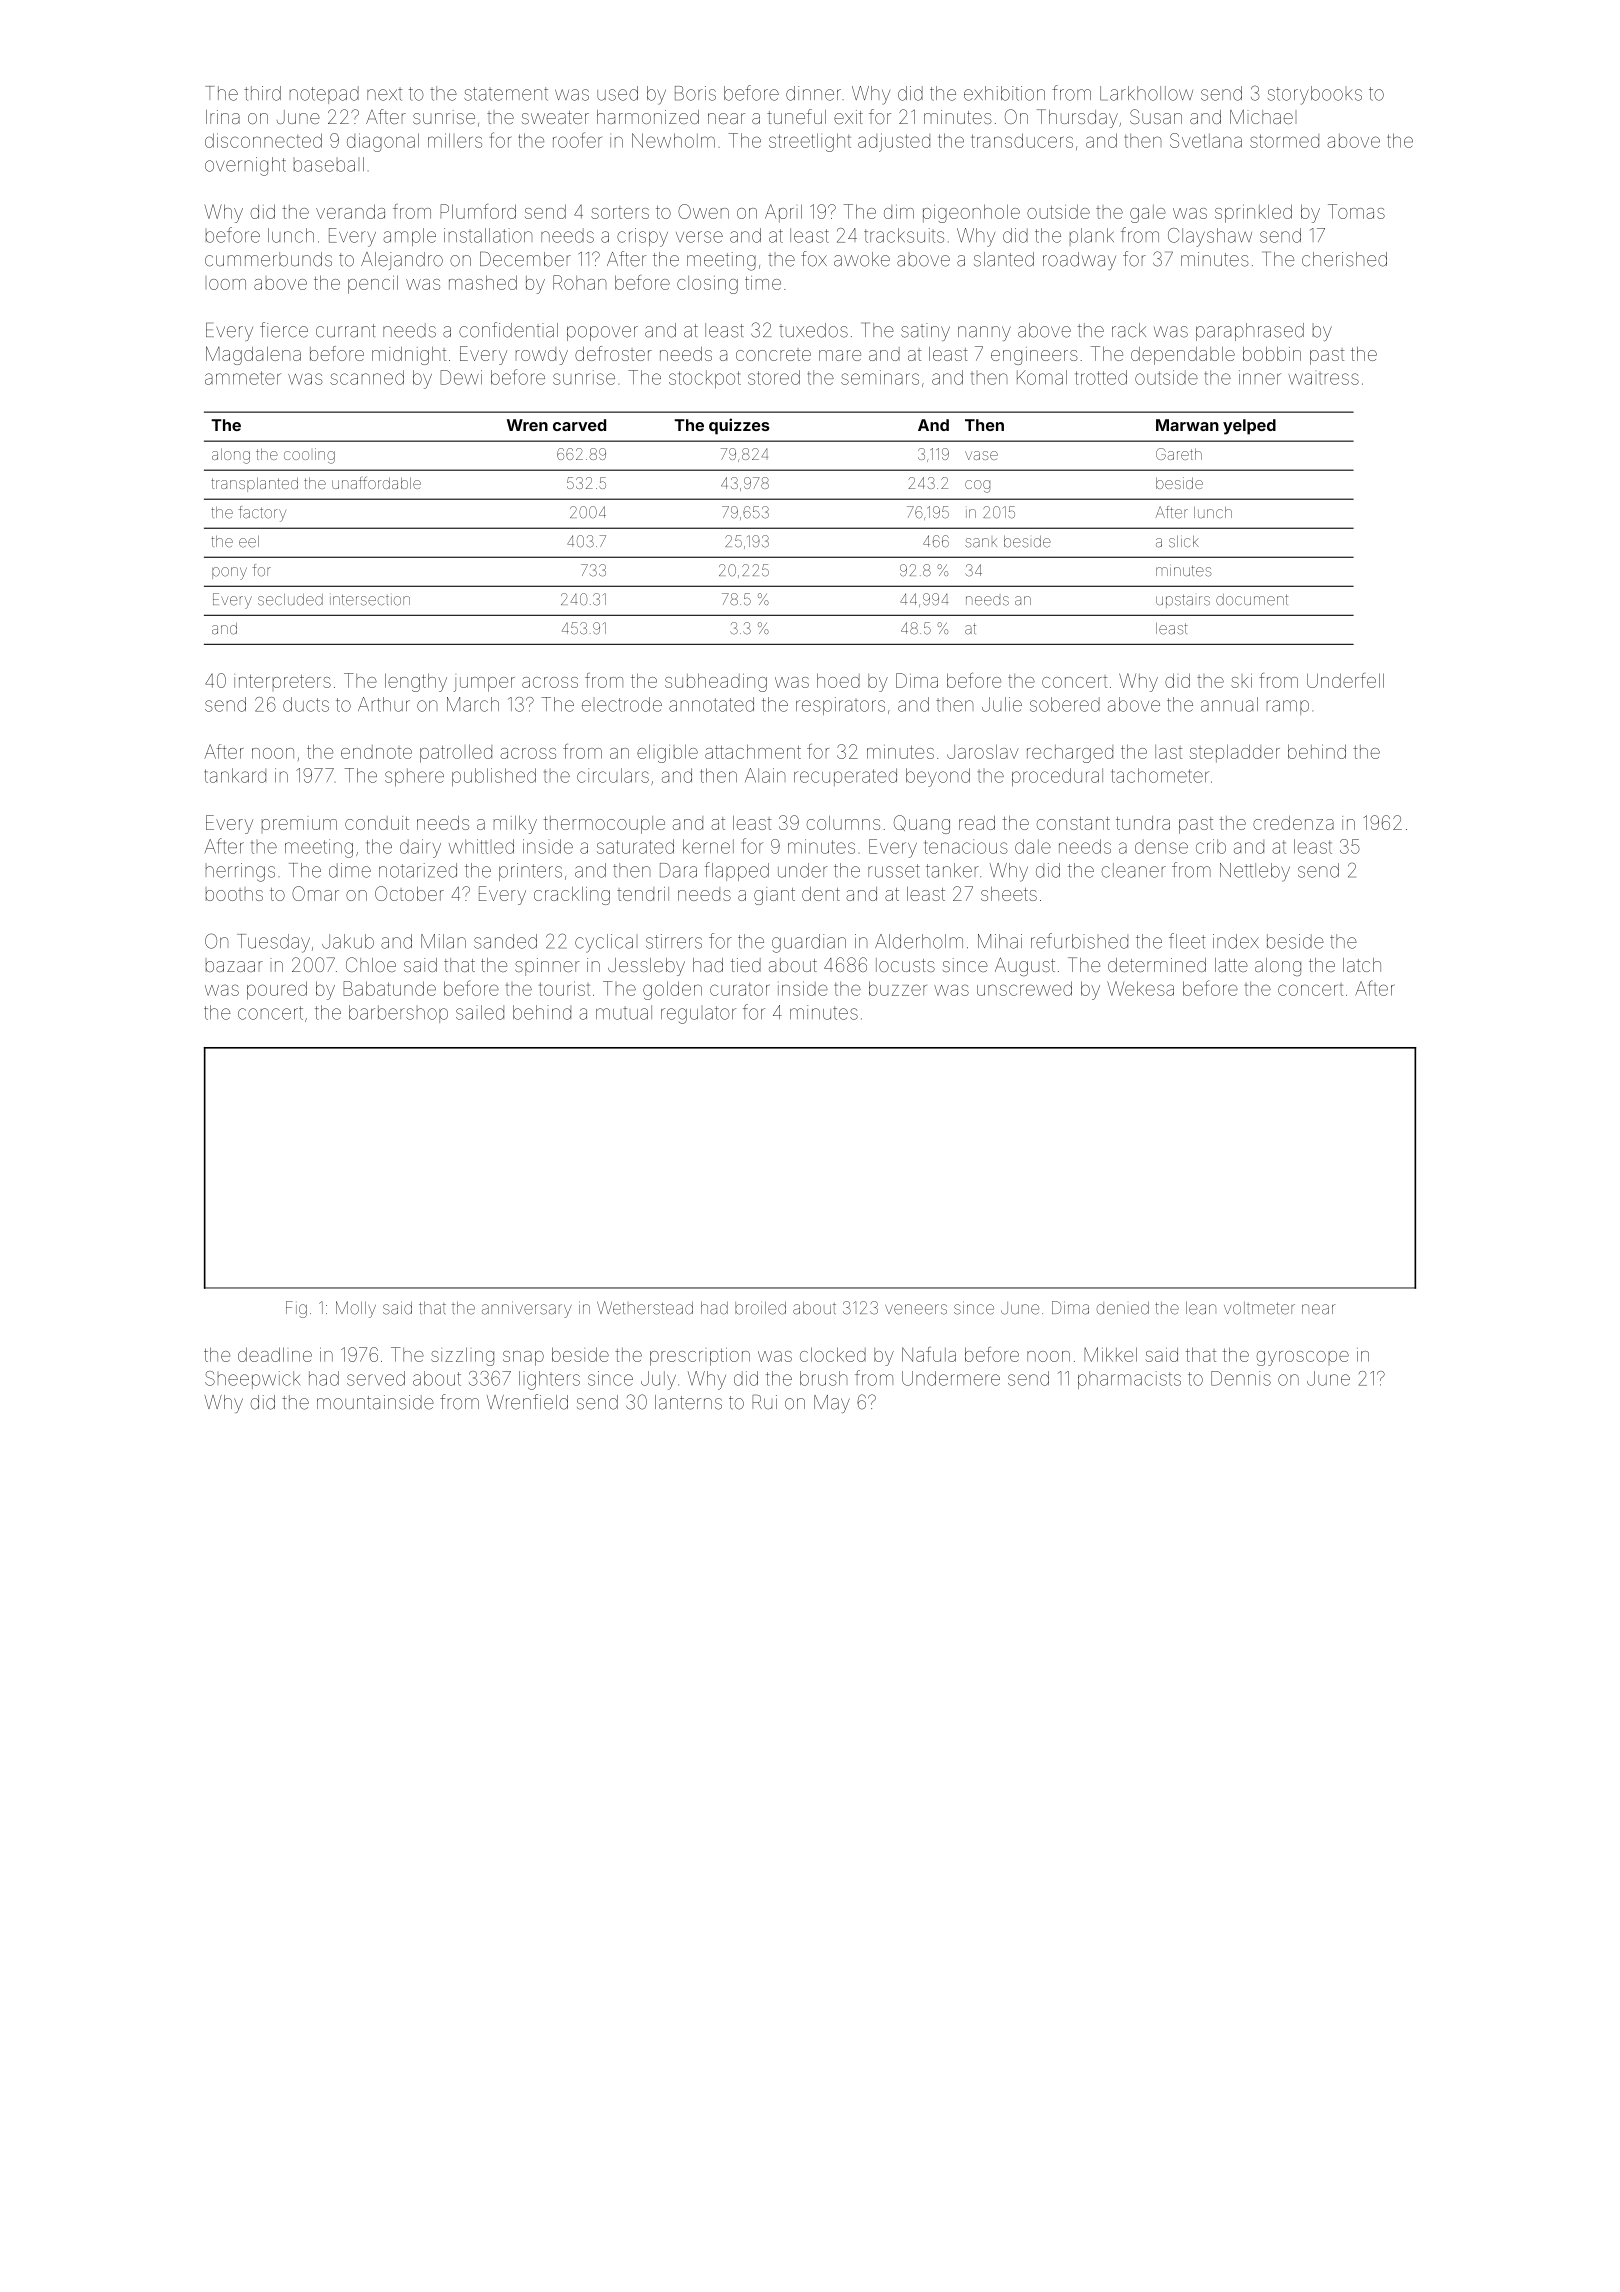 The width and height of the document is (1620, 2292). Describe the element at coordinates (370, 600) in the document. I see `intersection` at that location.
